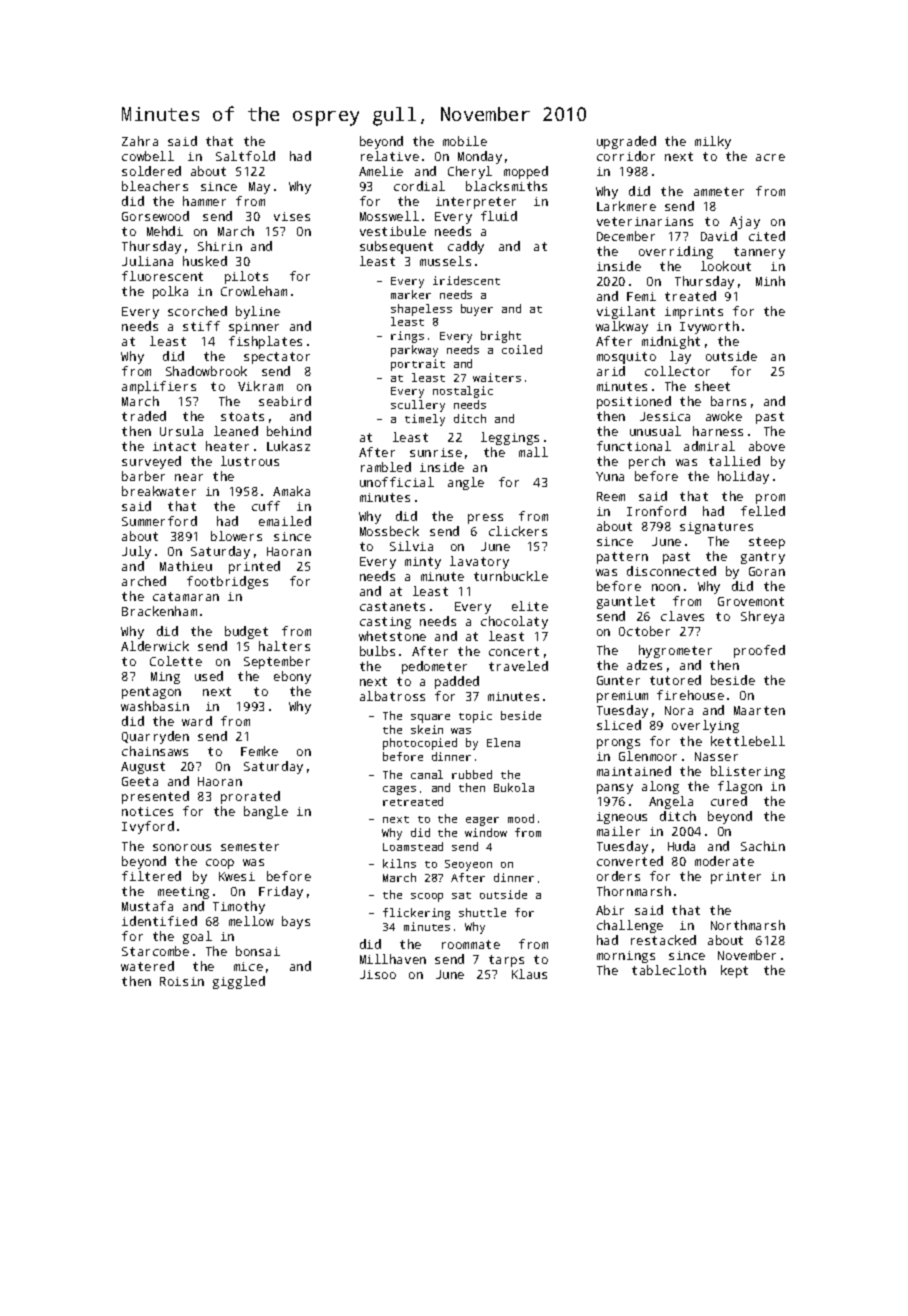  What do you see at coordinates (147, 906) in the screenshot?
I see `Mustafa` at bounding box center [147, 906].
